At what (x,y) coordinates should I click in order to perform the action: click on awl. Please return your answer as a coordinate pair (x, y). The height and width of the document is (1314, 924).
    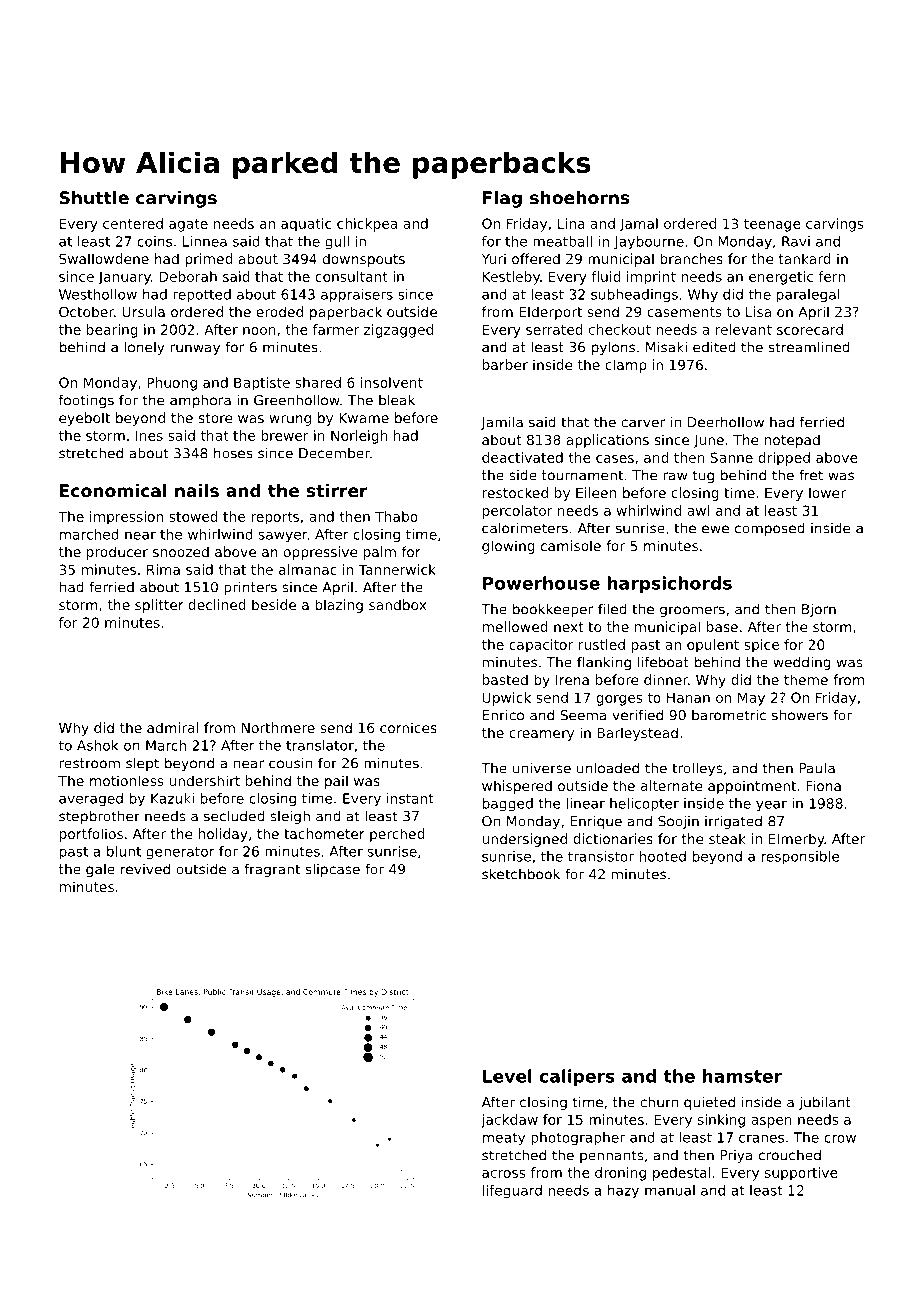
    Looking at the image, I should click on (698, 510).
